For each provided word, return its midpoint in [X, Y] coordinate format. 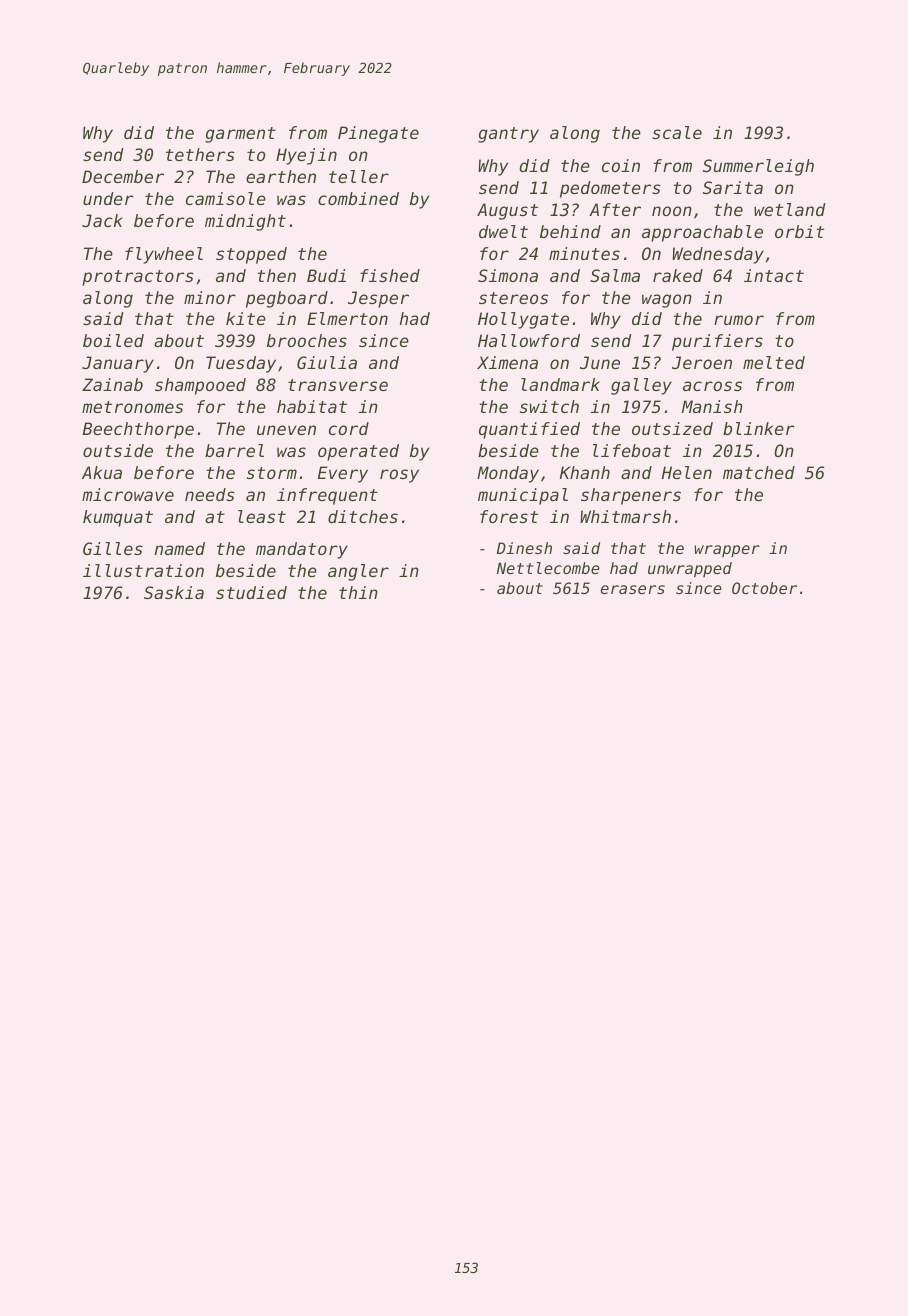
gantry [508, 135]
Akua [102, 472]
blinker [759, 428]
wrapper [727, 551]
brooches [307, 340]
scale [677, 132]
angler [358, 572]
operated [358, 452]
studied [251, 592]
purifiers [717, 342]
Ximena [507, 362]
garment [240, 135]
